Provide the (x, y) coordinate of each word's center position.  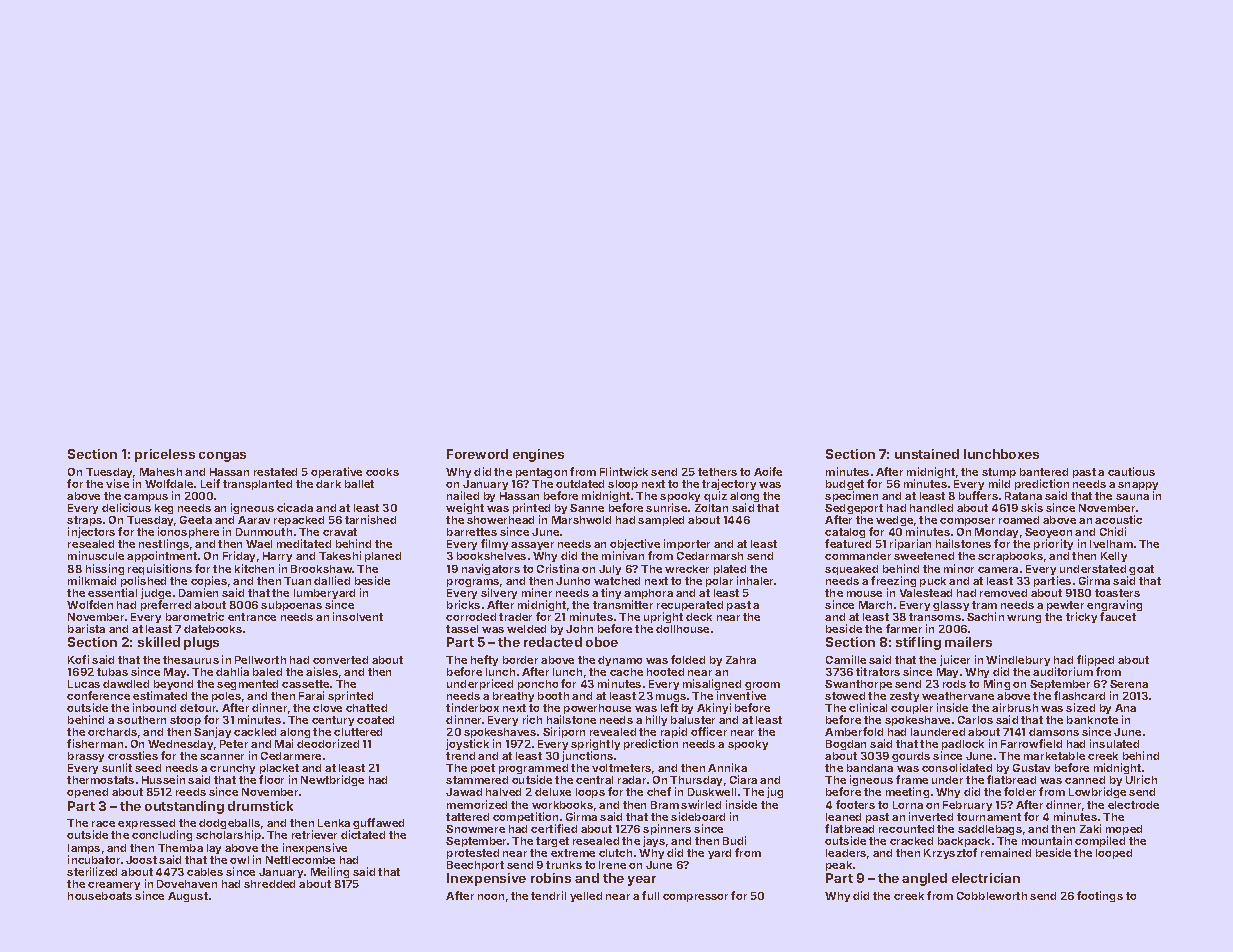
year (642, 881)
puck (933, 582)
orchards (112, 732)
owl (239, 860)
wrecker (687, 569)
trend (460, 756)
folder (1020, 791)
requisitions (160, 569)
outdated (580, 484)
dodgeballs (229, 825)
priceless (165, 455)
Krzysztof (950, 853)
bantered (1044, 472)
